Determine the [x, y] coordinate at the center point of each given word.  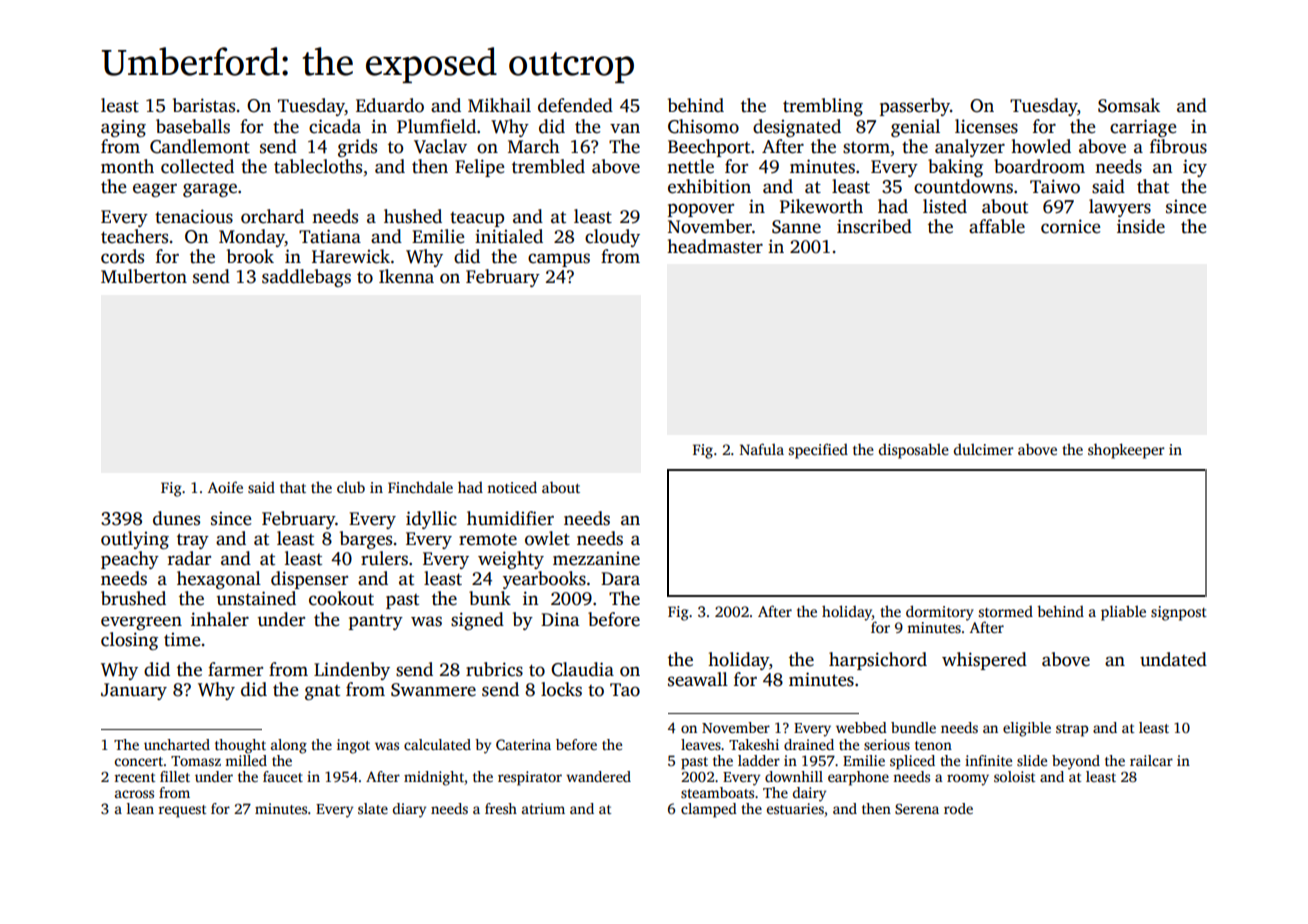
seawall [698, 679]
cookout [341, 598]
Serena [917, 809]
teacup [477, 219]
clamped [709, 810]
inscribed [874, 226]
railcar [1151, 760]
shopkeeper [1126, 451]
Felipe [479, 168]
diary [409, 810]
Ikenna [406, 276]
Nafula [762, 449]
